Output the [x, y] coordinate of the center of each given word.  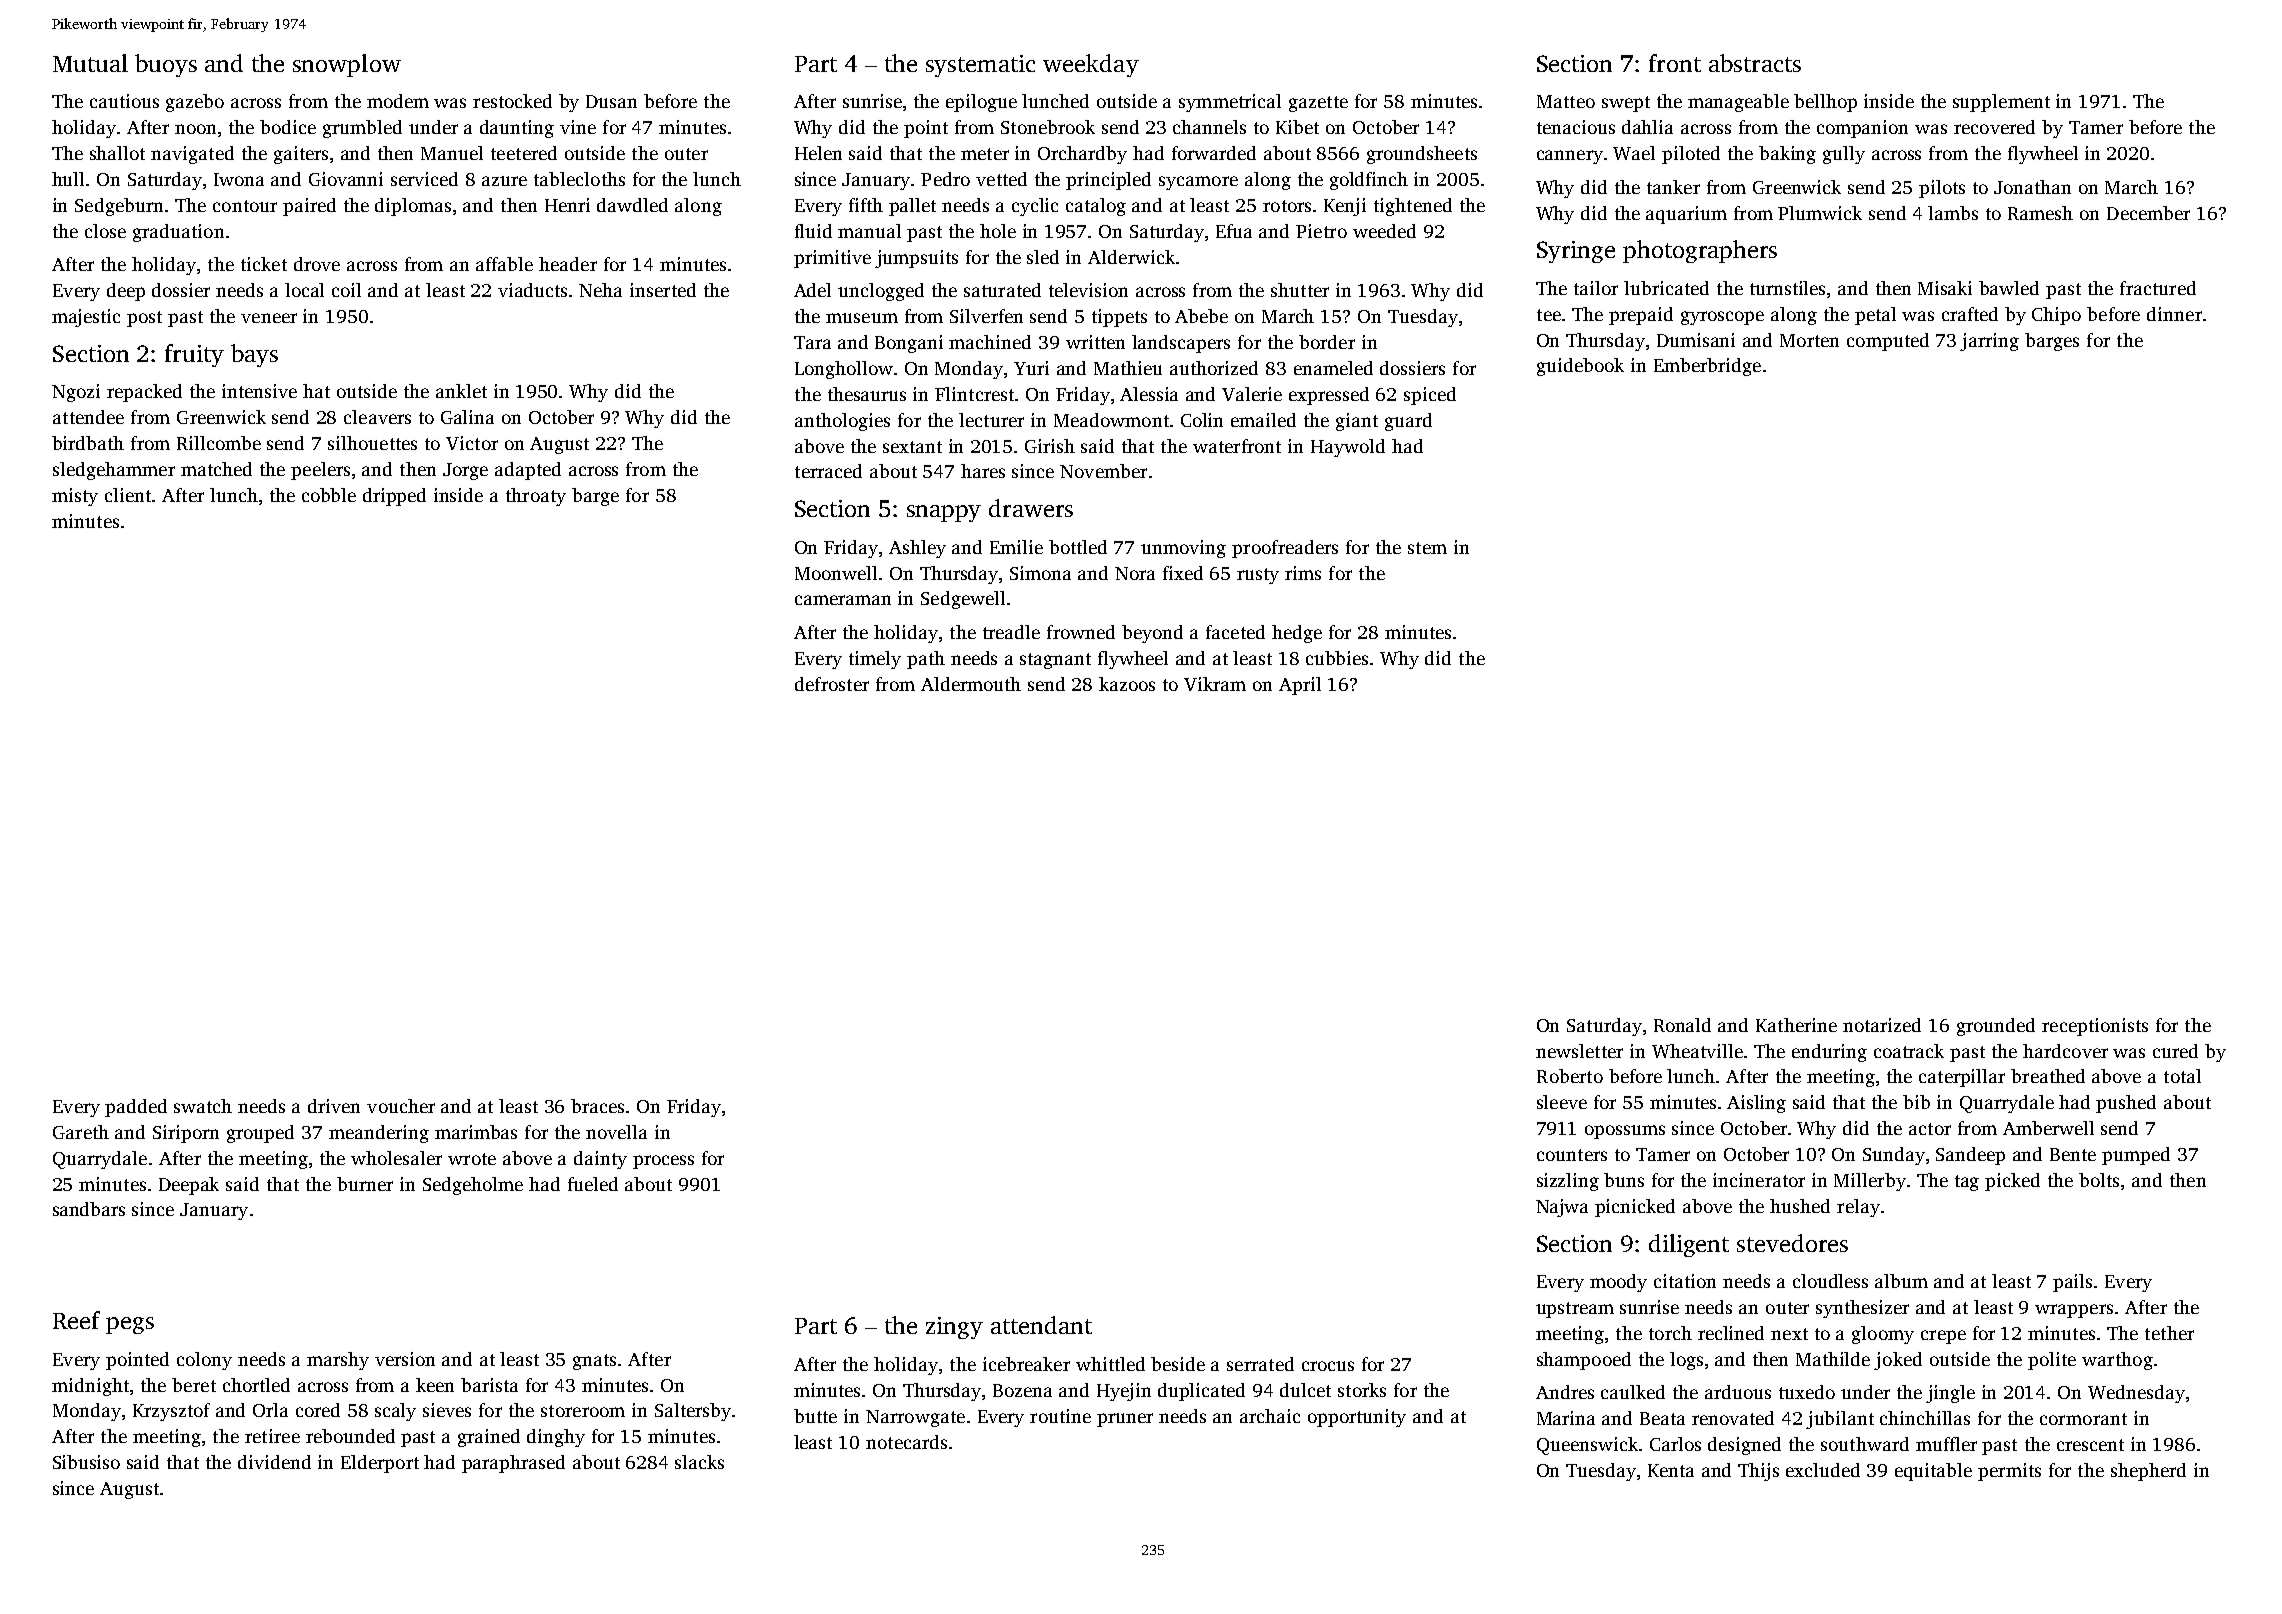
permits [2009, 1472]
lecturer [991, 420]
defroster [832, 684]
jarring [1989, 342]
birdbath [88, 443]
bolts [2099, 1180]
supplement [2001, 103]
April [1300, 686]
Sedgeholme [473, 1186]
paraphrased [513, 1464]
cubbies [1337, 658]
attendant [1041, 1325]
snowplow [347, 65]
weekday [1091, 65]
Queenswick [1587, 1446]
